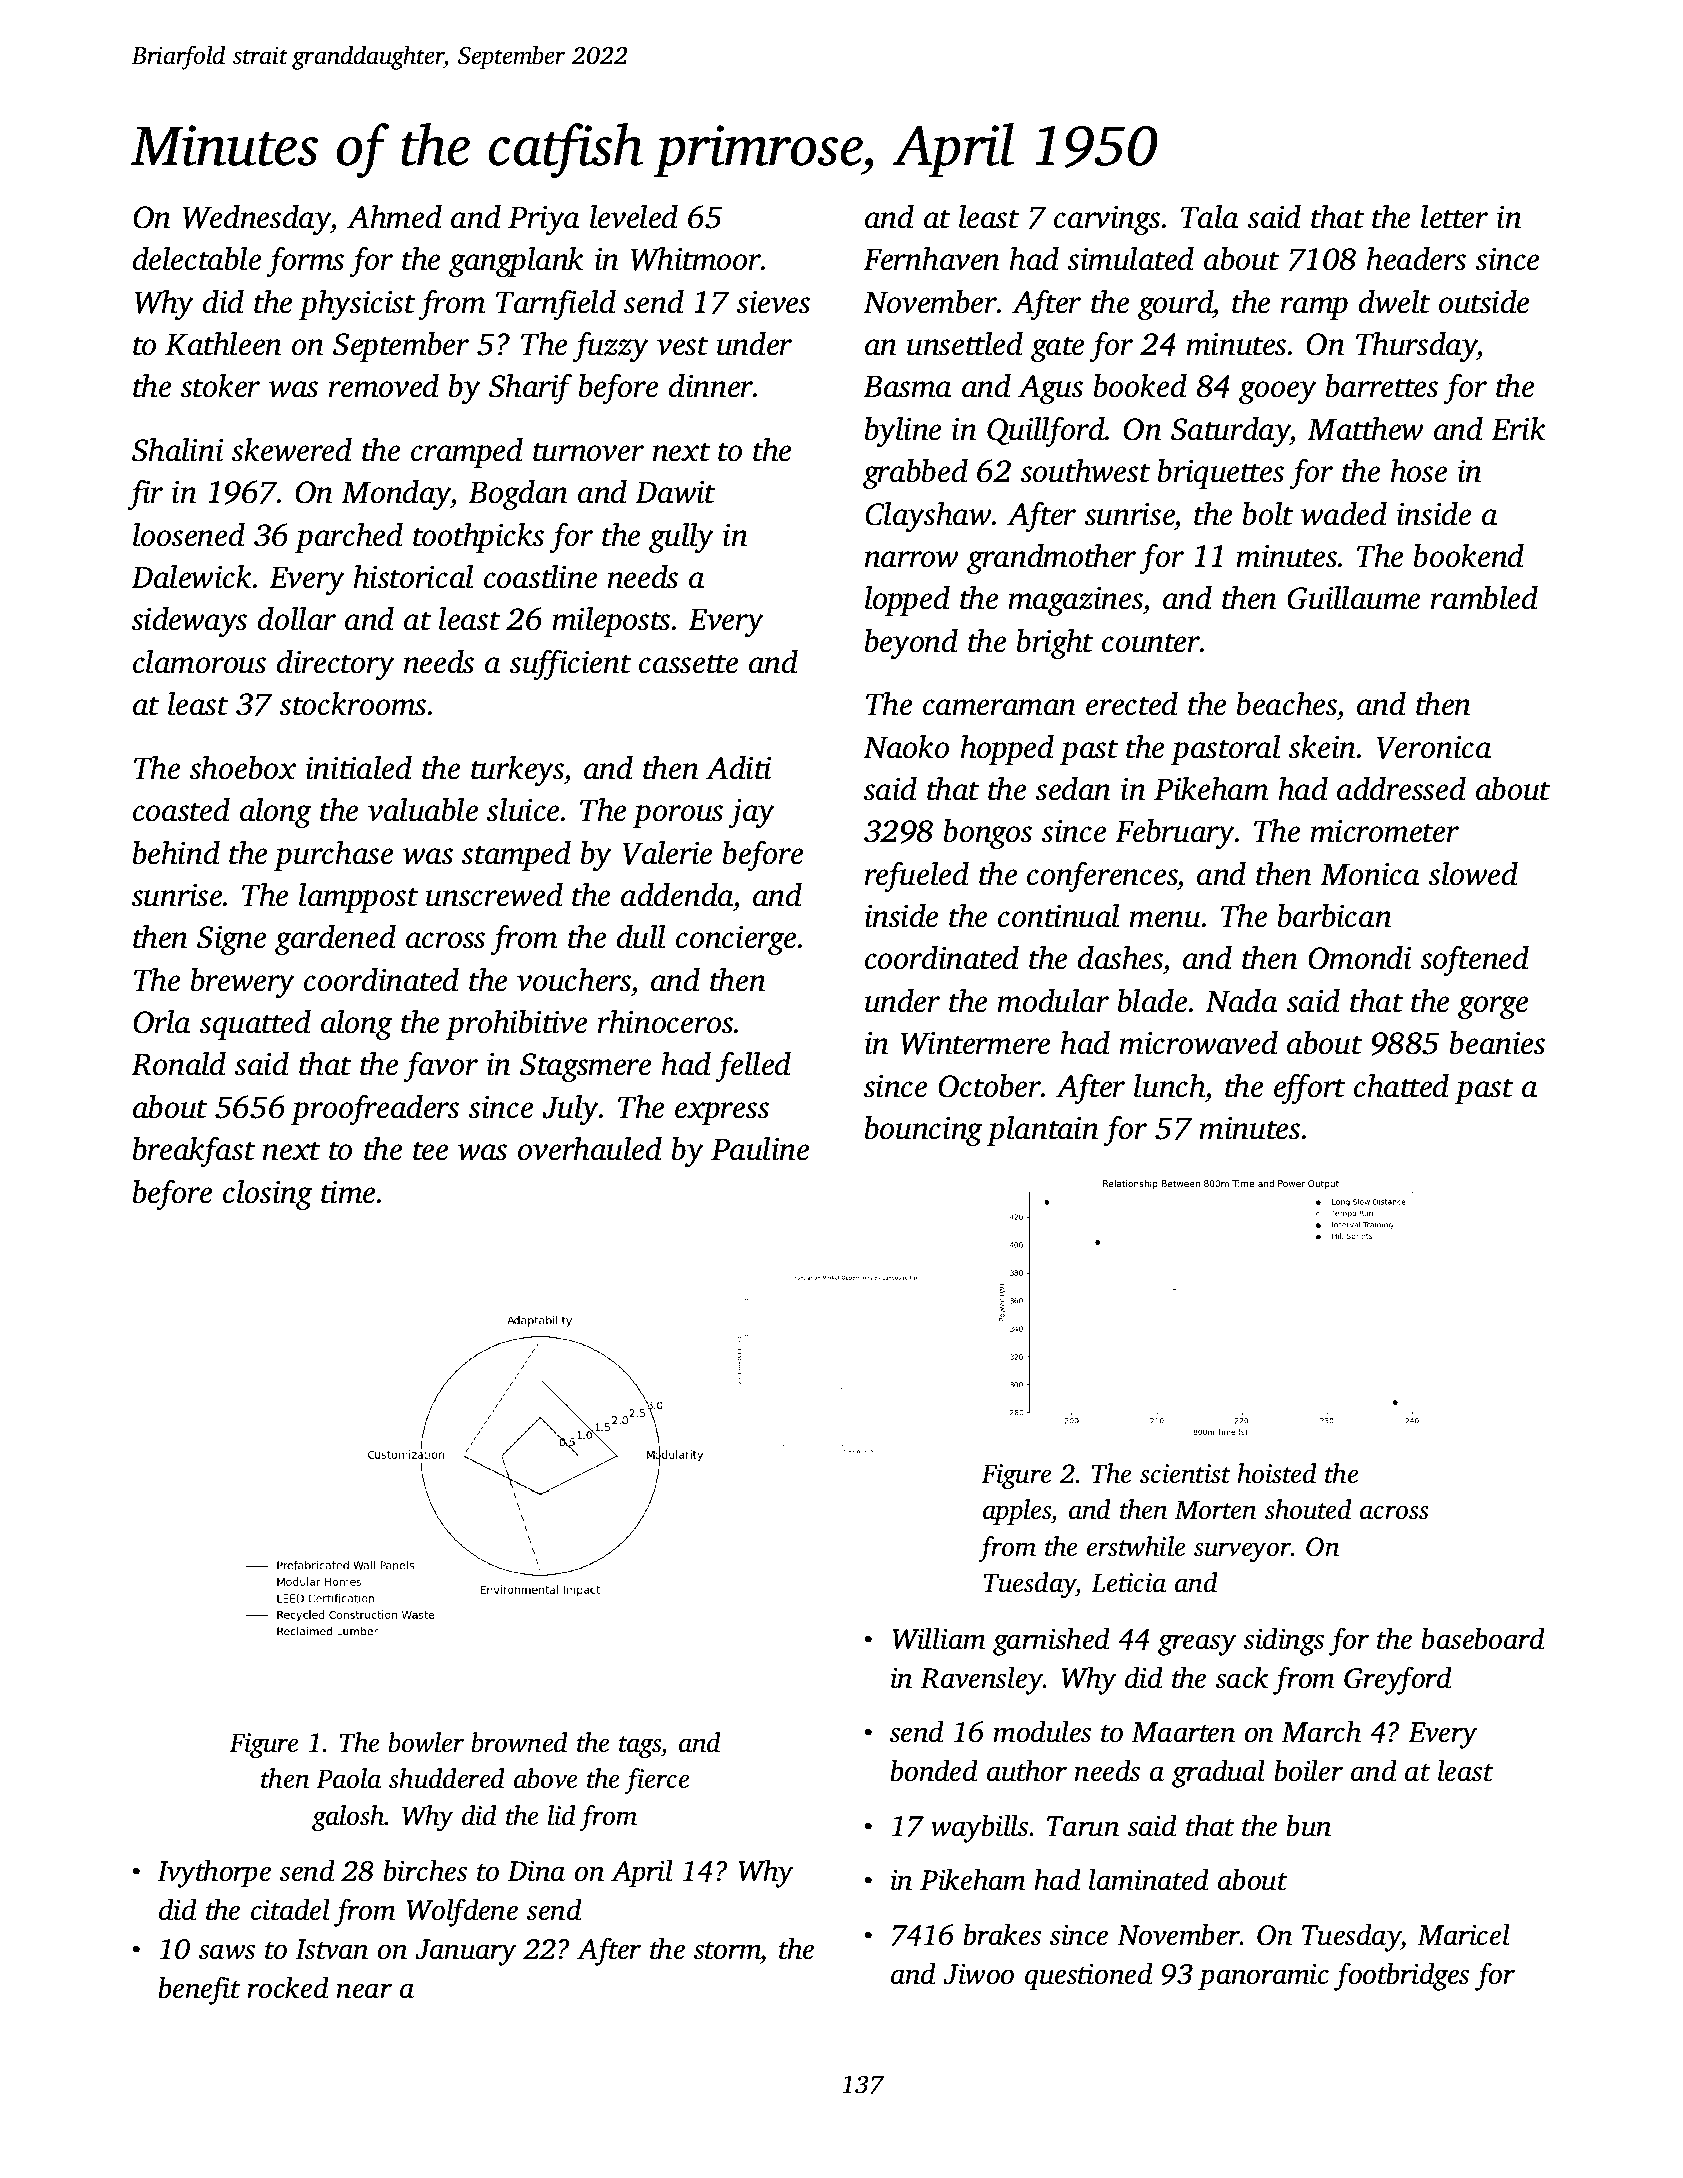 This screenshot has height=2178, width=1683. I want to click on carvings, so click(1107, 220).
